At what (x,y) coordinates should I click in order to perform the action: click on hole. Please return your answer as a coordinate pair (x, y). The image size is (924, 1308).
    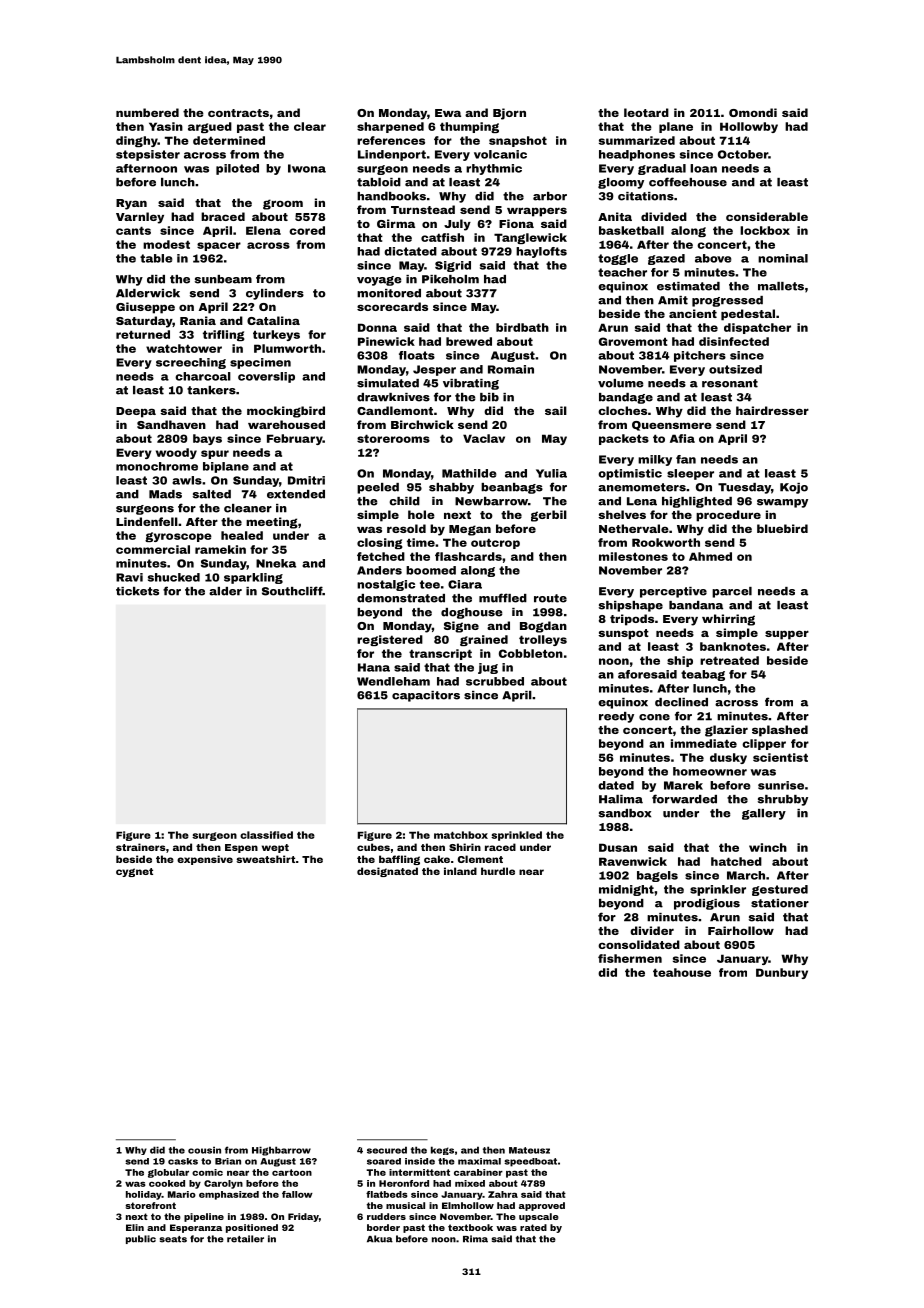
    Looking at the image, I should click on (421, 514).
